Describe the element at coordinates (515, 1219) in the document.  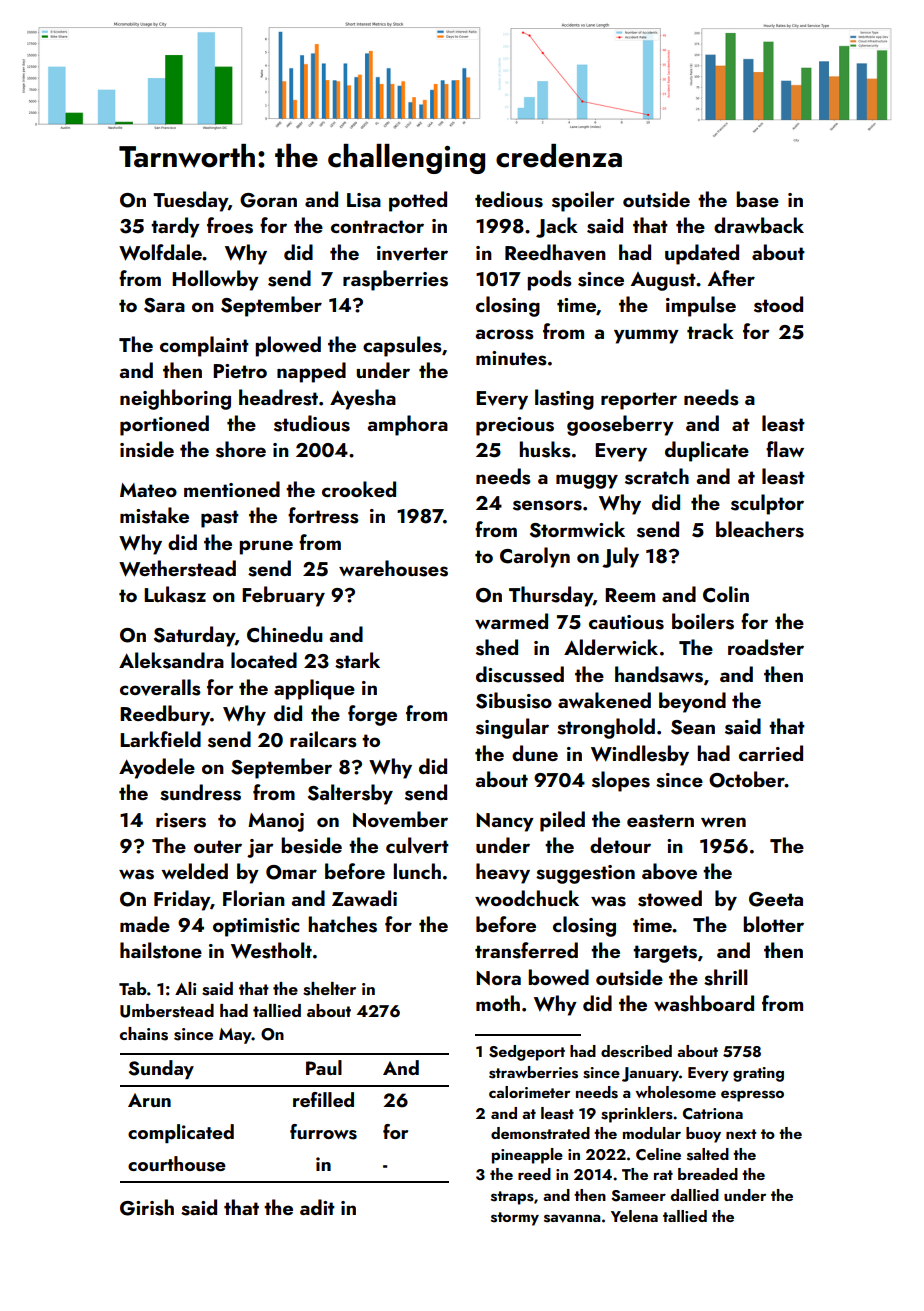
I see `stormy` at that location.
